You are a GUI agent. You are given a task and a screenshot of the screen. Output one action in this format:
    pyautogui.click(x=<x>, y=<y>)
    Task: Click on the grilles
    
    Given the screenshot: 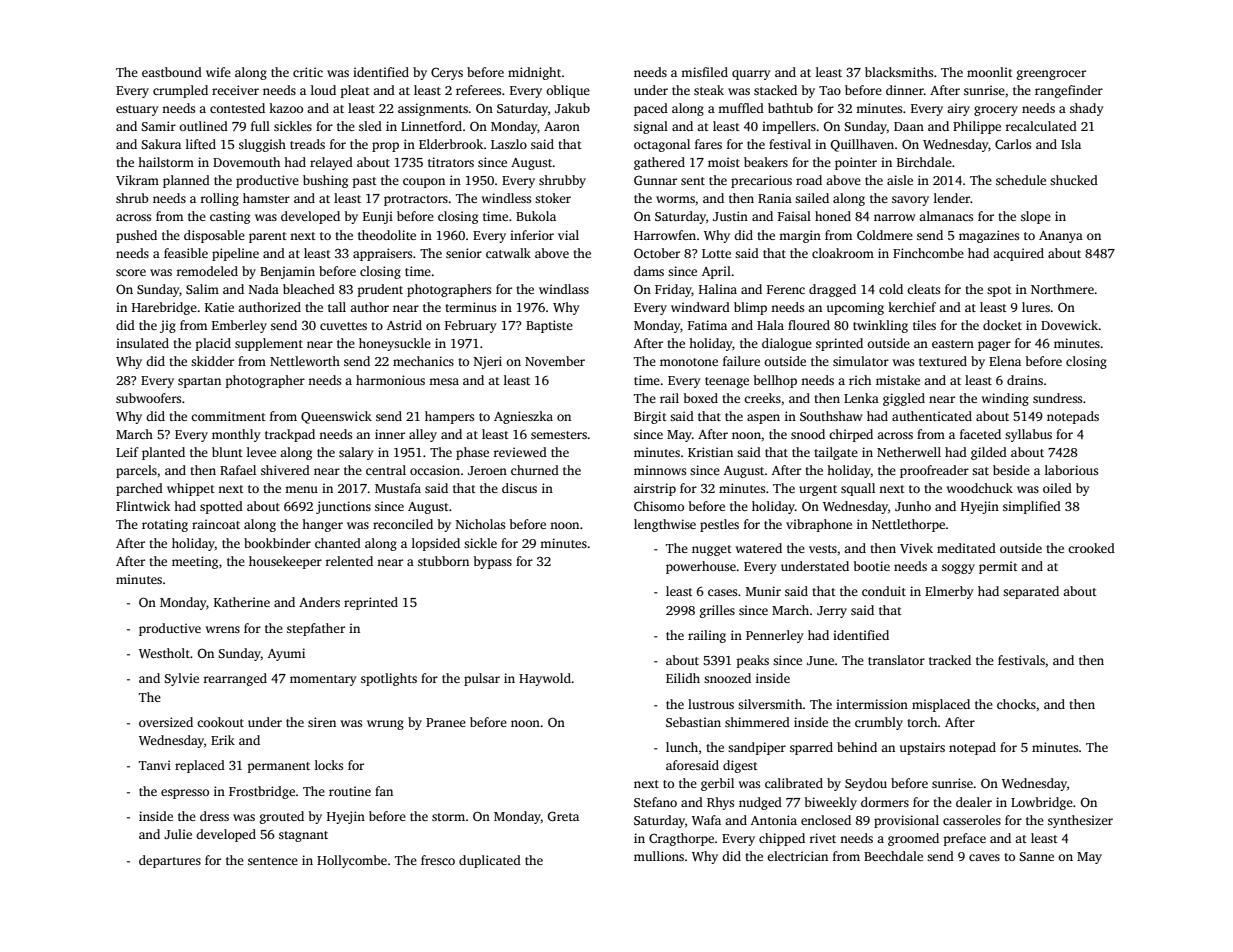 What is the action you would take?
    pyautogui.click(x=717, y=611)
